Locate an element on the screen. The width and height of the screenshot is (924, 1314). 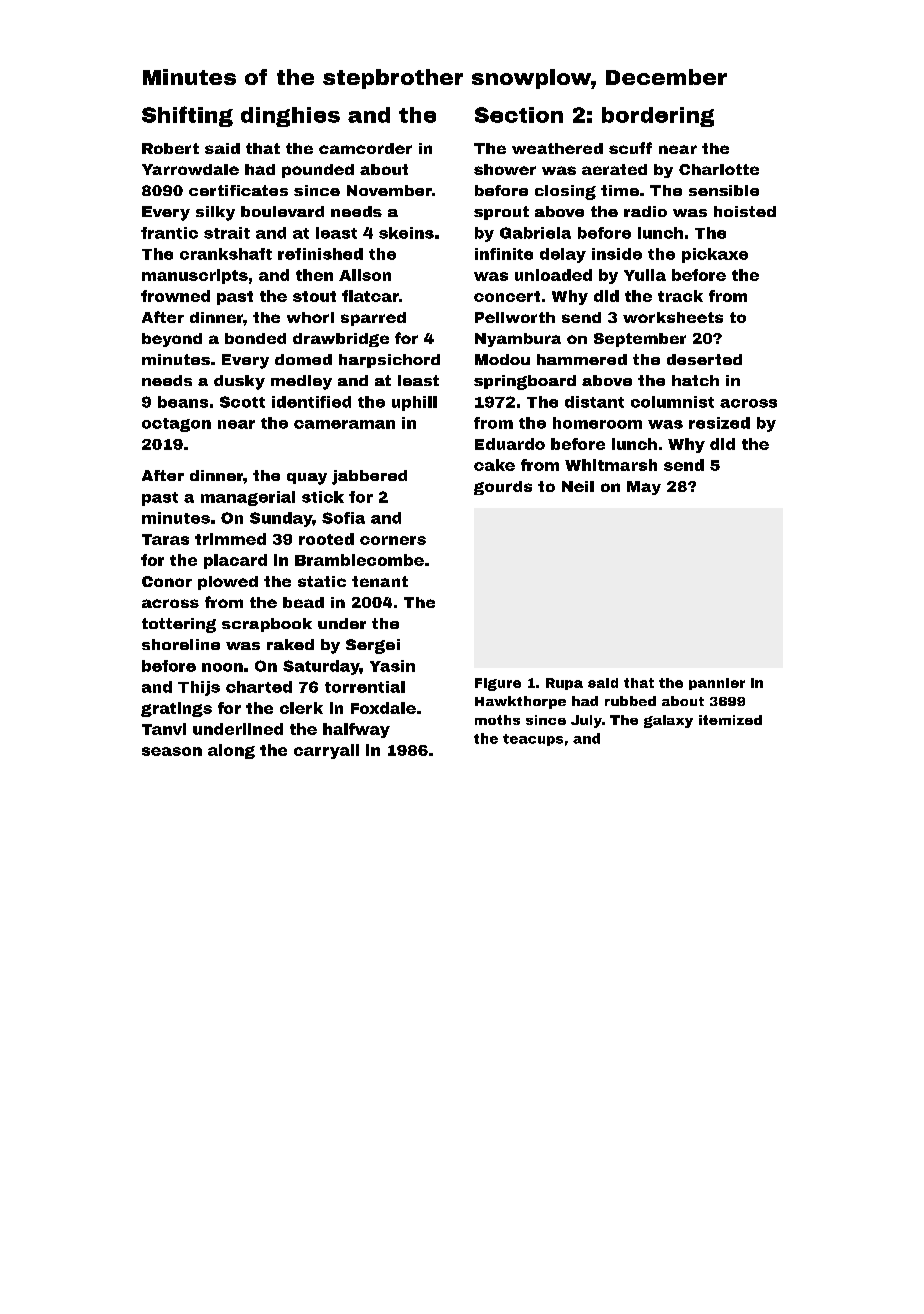
beyond is located at coordinates (172, 340).
